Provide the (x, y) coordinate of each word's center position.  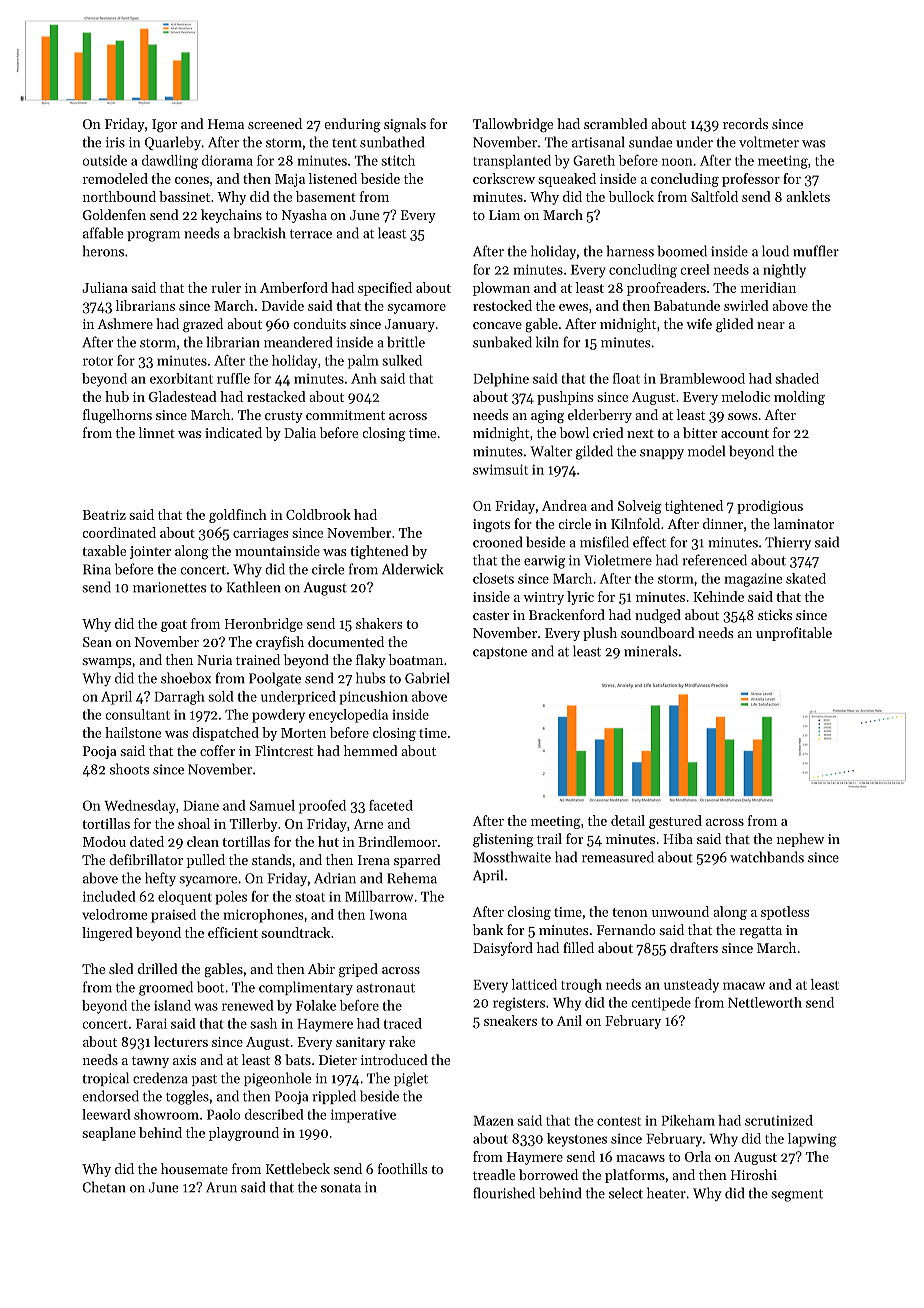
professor (751, 180)
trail (549, 838)
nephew (800, 840)
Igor (164, 126)
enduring (352, 125)
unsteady (691, 986)
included (109, 896)
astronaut (385, 988)
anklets (808, 196)
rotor (98, 361)
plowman (501, 289)
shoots (129, 769)
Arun (221, 1187)
